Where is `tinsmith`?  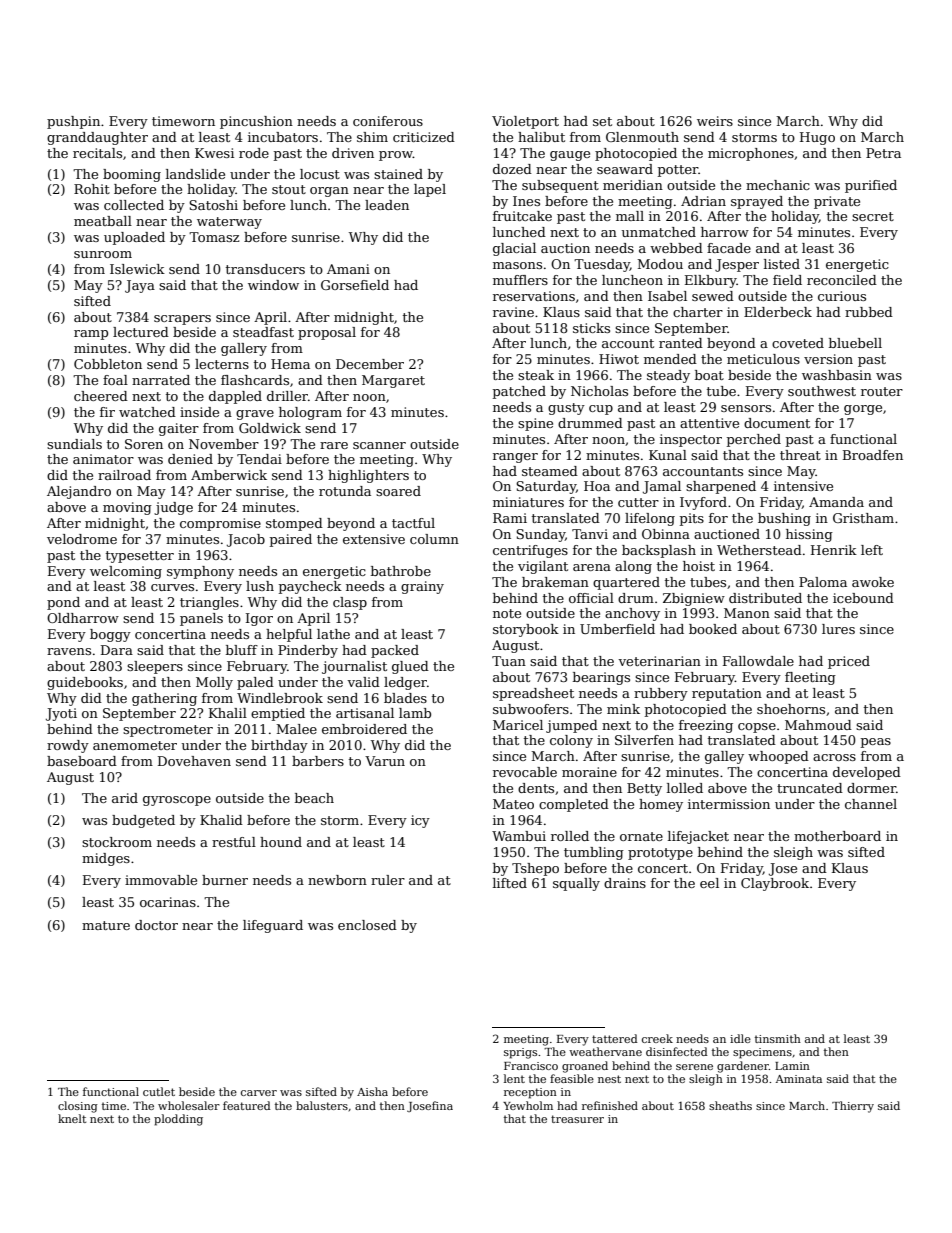 tinsmith is located at coordinates (778, 1038).
